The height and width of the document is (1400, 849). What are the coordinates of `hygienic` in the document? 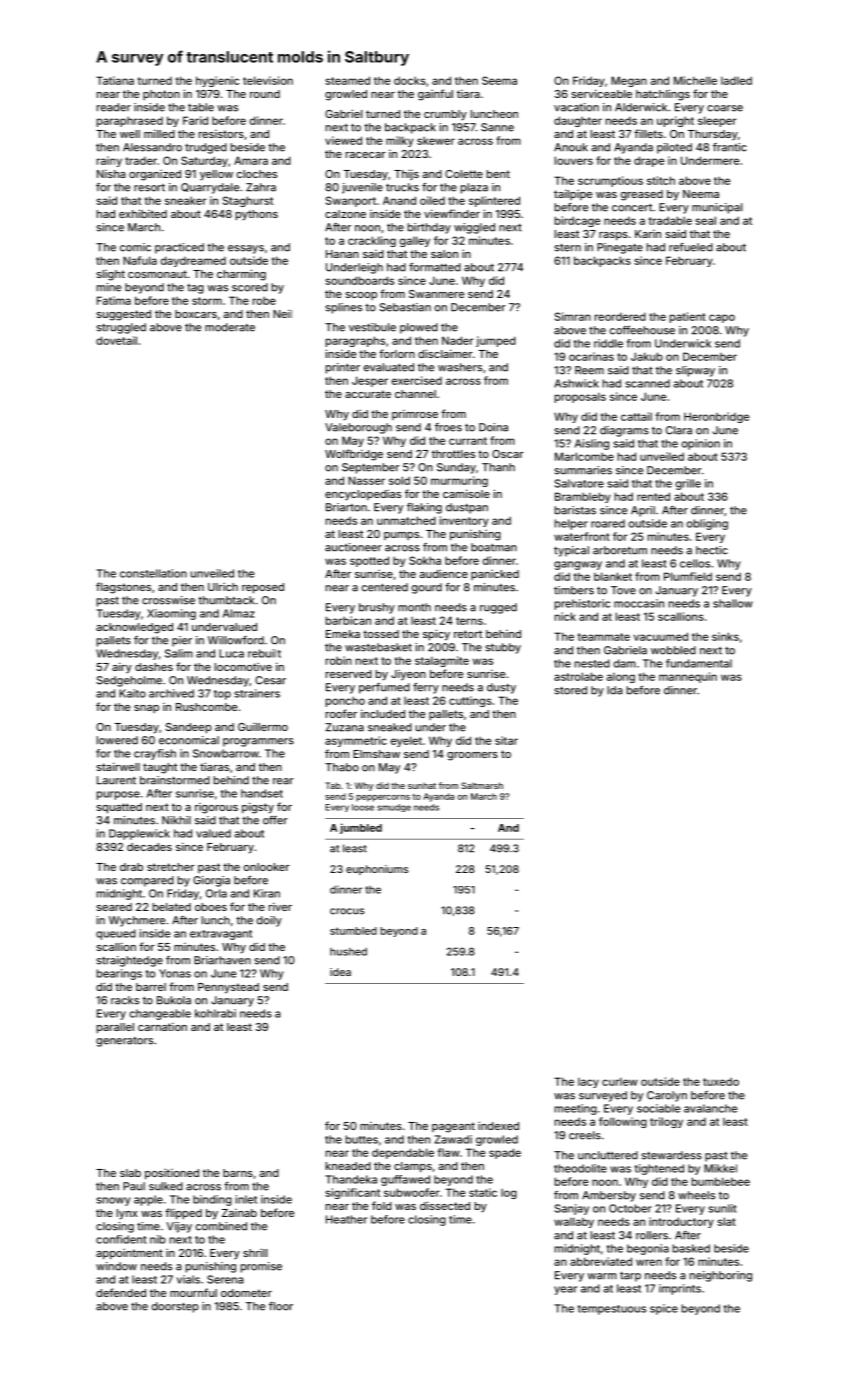 It's located at (217, 81).
